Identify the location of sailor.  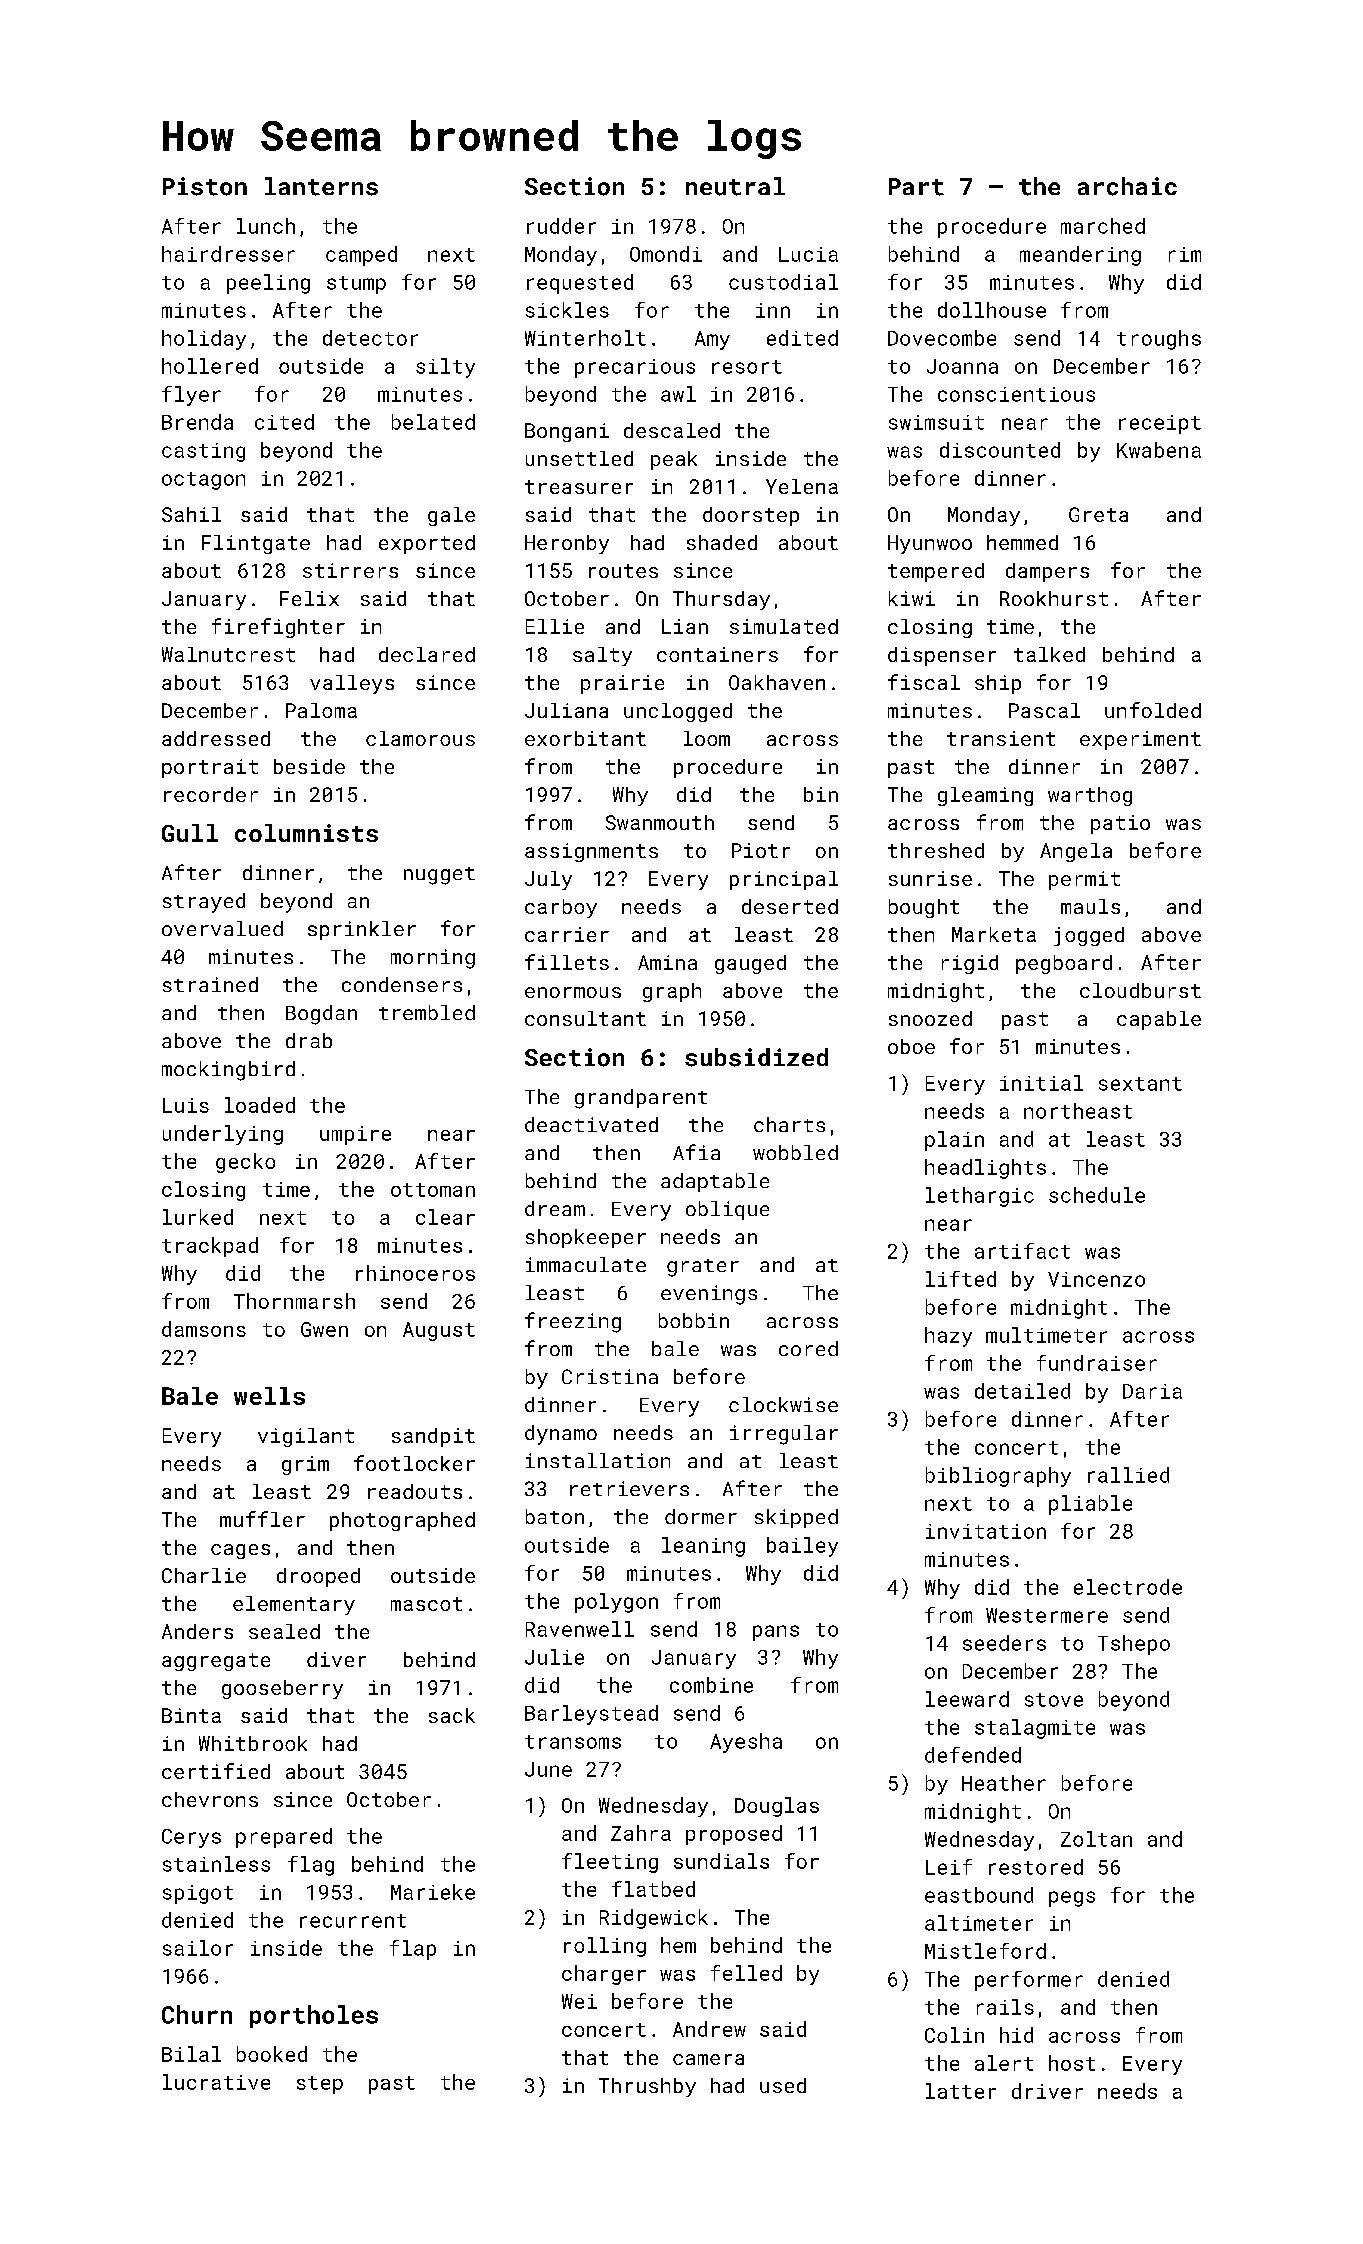
(198, 1948).
